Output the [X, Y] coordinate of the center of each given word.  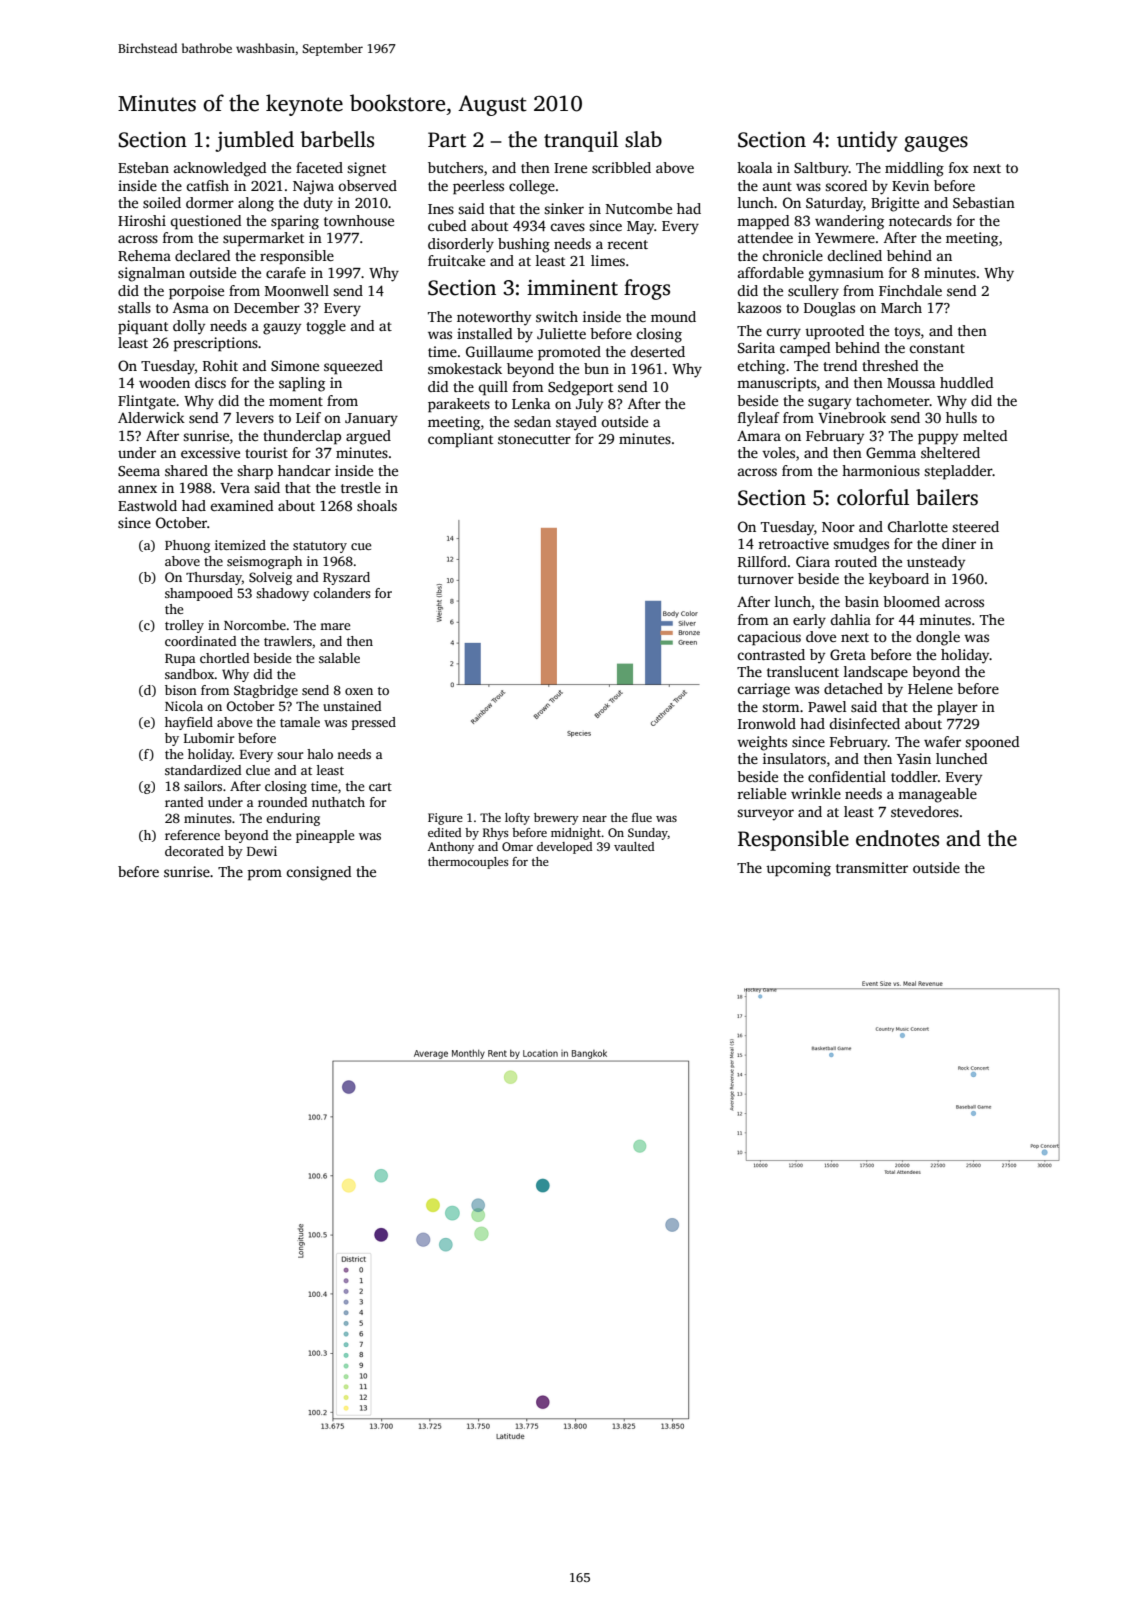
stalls [134, 307]
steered [975, 526]
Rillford [762, 561]
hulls [961, 417]
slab [643, 139]
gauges [936, 144]
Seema [139, 471]
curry [783, 334]
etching [761, 367]
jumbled [254, 141]
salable [339, 658]
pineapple [325, 836]
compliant [460, 440]
